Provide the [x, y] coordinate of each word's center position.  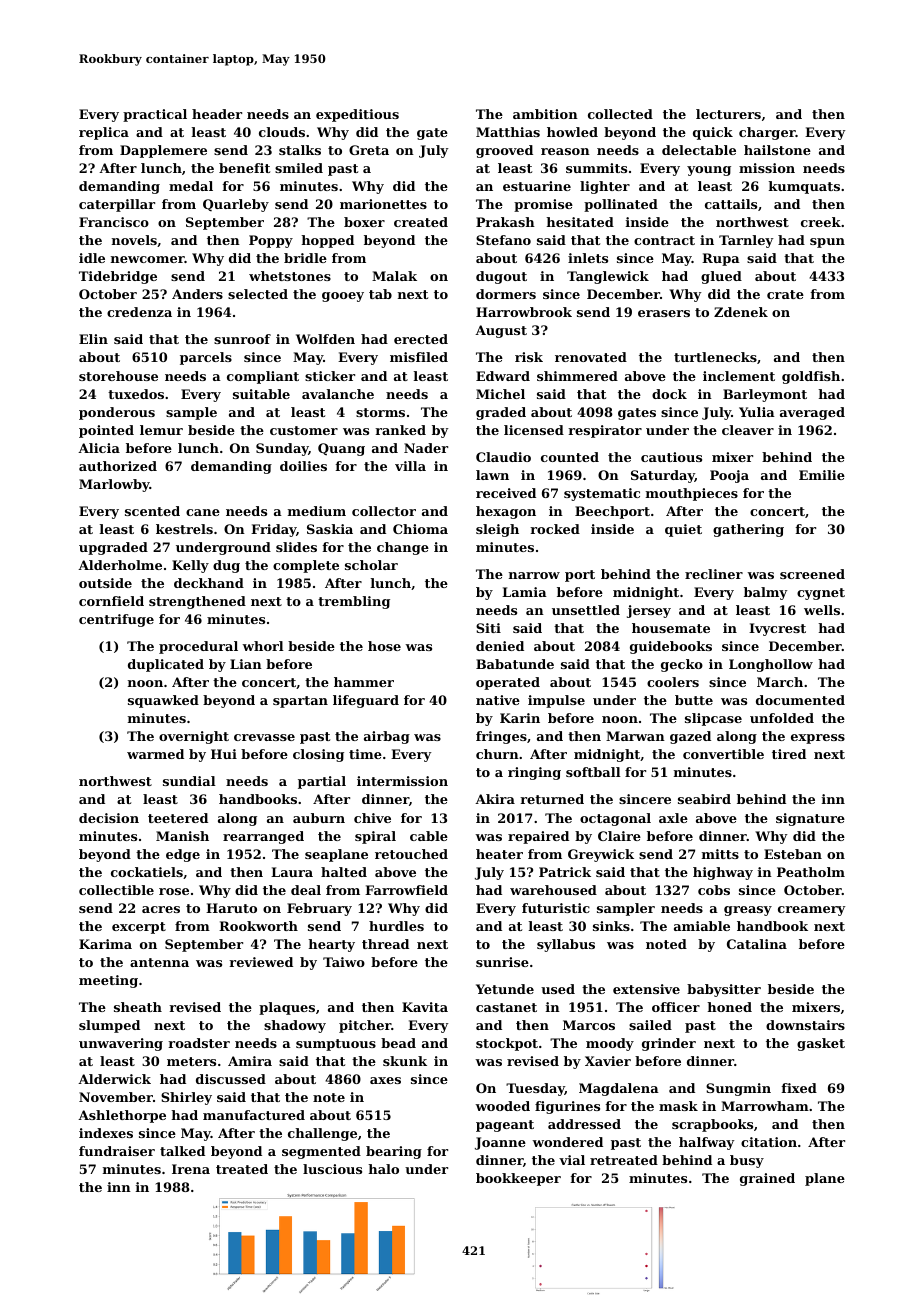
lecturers [728, 114]
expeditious [357, 115]
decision [109, 818]
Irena [191, 1169]
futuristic [556, 908]
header [217, 114]
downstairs [805, 1025]
